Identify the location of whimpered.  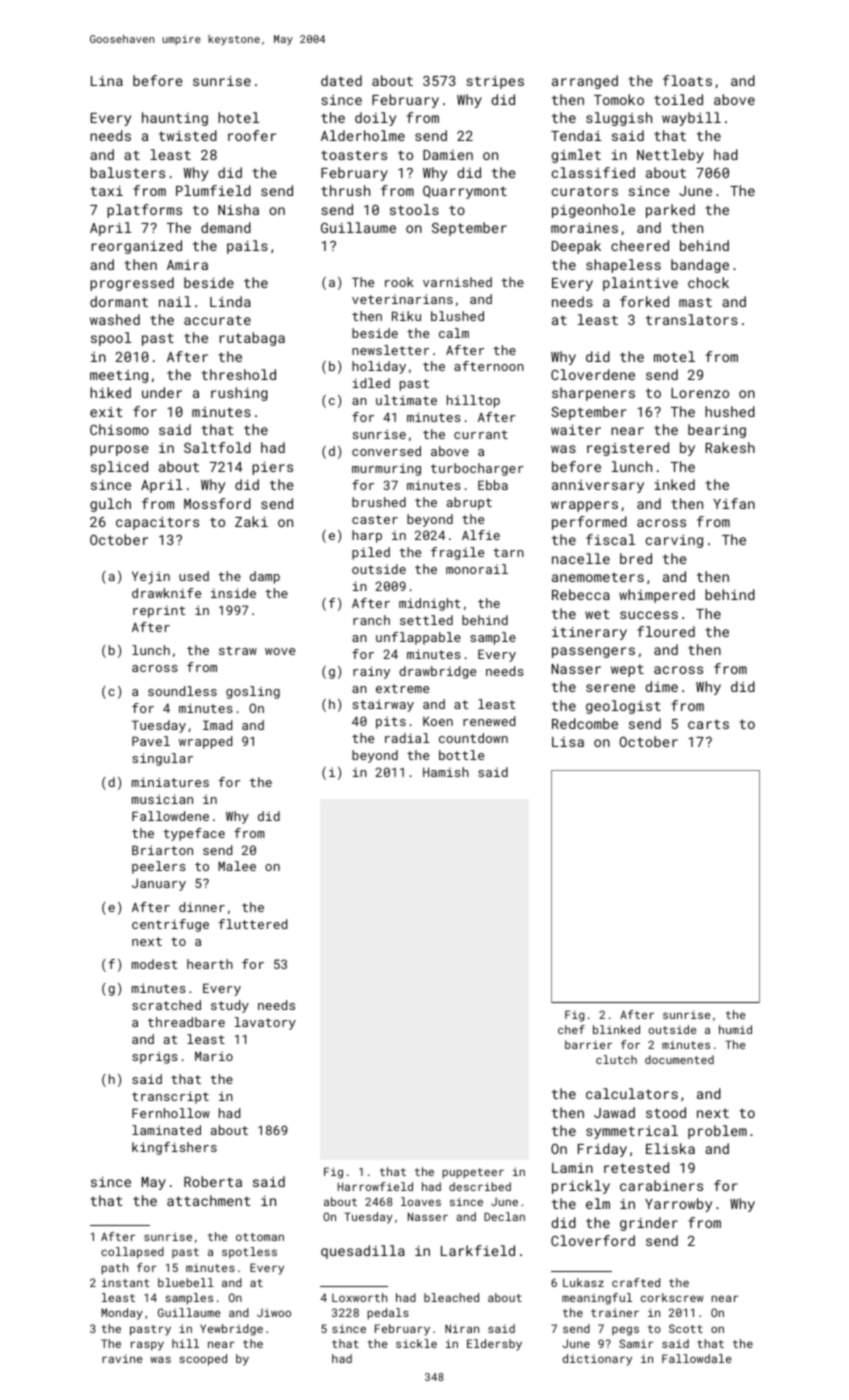
(657, 596).
